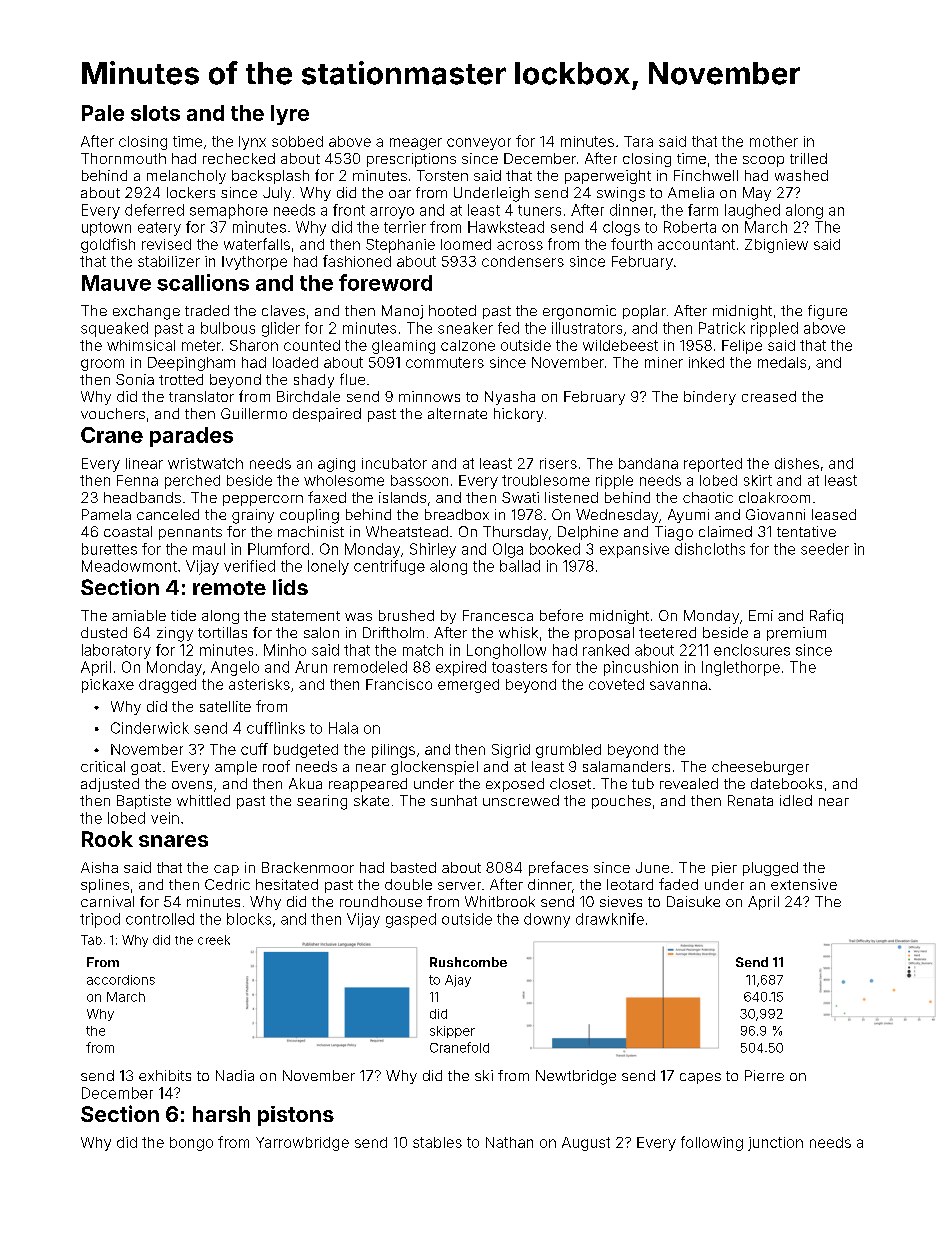  Describe the element at coordinates (123, 158) in the screenshot. I see `Thornmouth` at that location.
